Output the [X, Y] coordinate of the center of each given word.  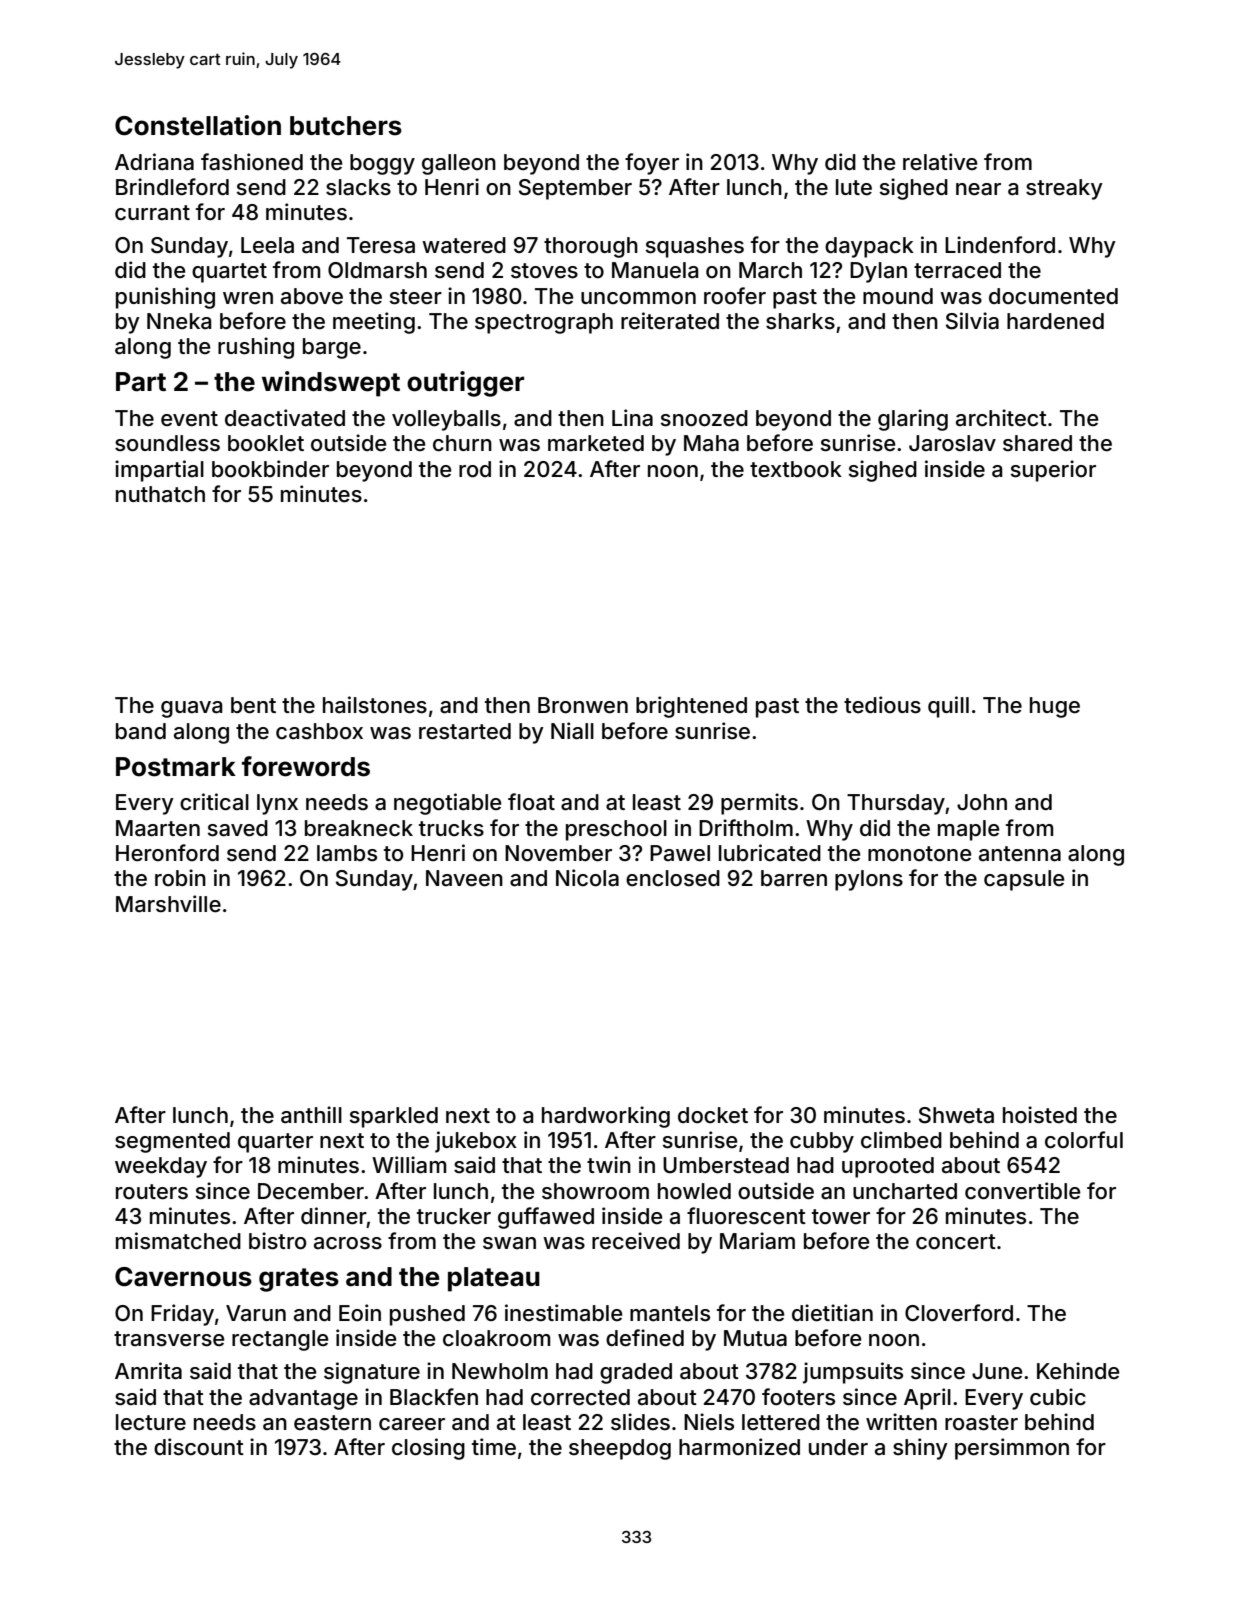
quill [948, 707]
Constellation [198, 125]
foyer [652, 164]
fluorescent [746, 1216]
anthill [311, 1115]
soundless [167, 443]
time [494, 1447]
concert [956, 1242]
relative [940, 162]
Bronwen [583, 705]
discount [199, 1447]
